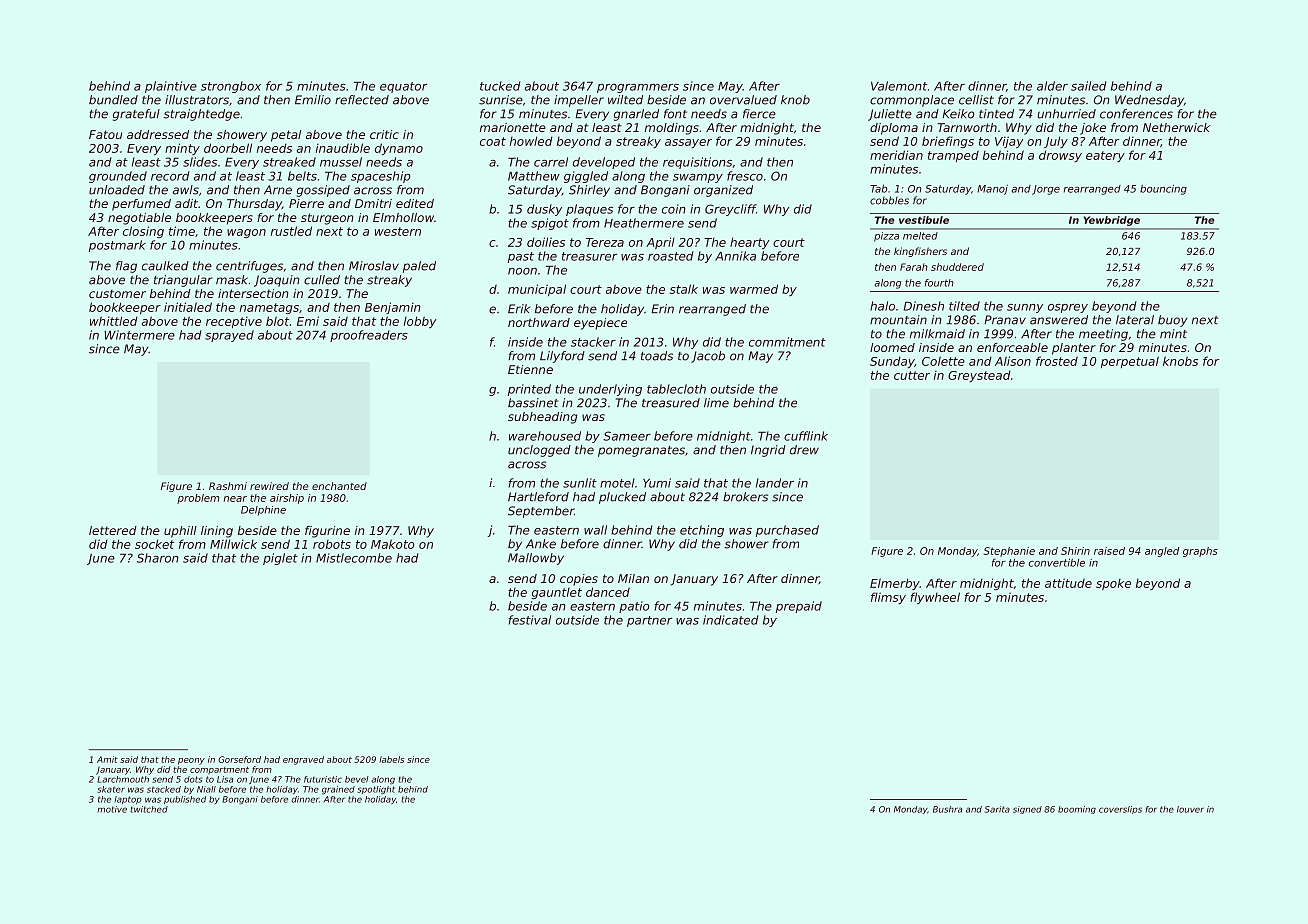 The image size is (1308, 924). What do you see at coordinates (391, 759) in the screenshot?
I see `labels` at bounding box center [391, 759].
